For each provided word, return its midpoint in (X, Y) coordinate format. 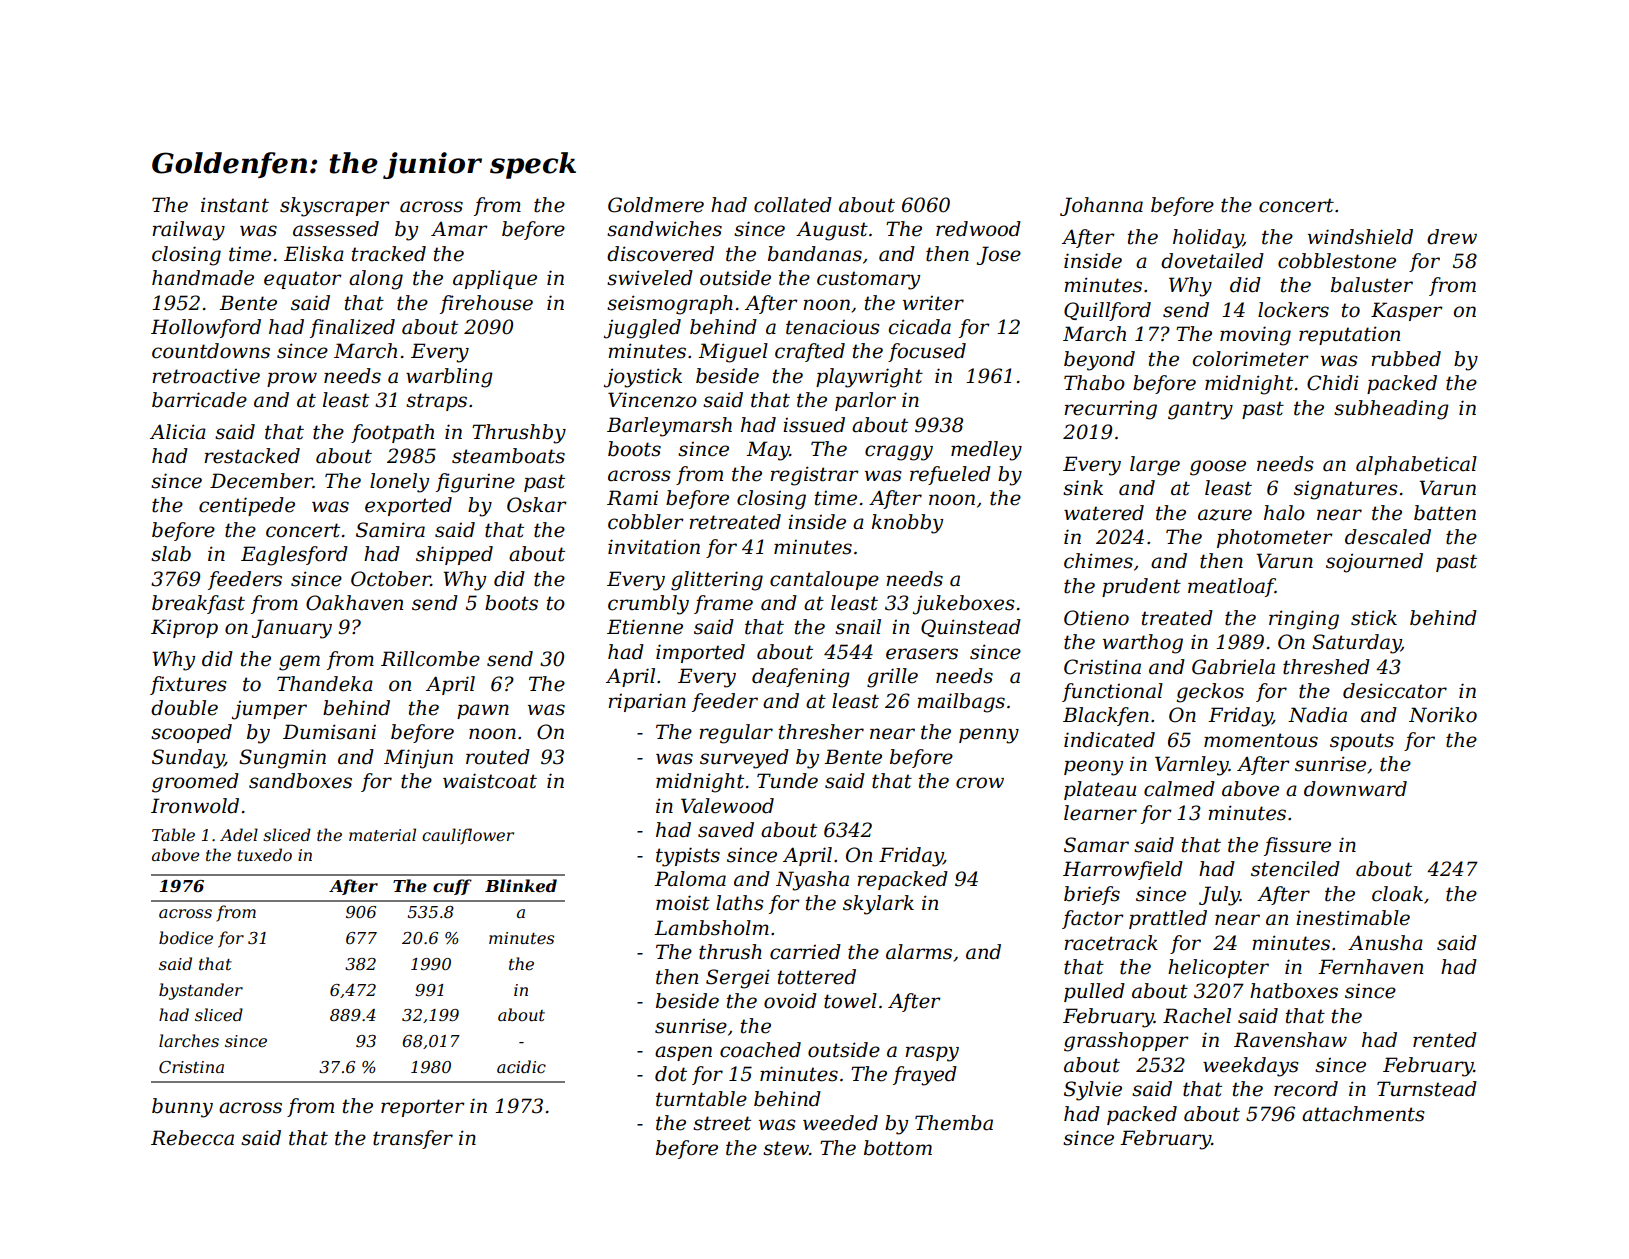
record (1306, 1089)
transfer (413, 1139)
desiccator (1395, 691)
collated (793, 205)
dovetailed (1212, 261)
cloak (1397, 894)
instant (235, 205)
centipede (247, 506)
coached (760, 1050)
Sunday (188, 759)
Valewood (727, 806)
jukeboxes (964, 605)
